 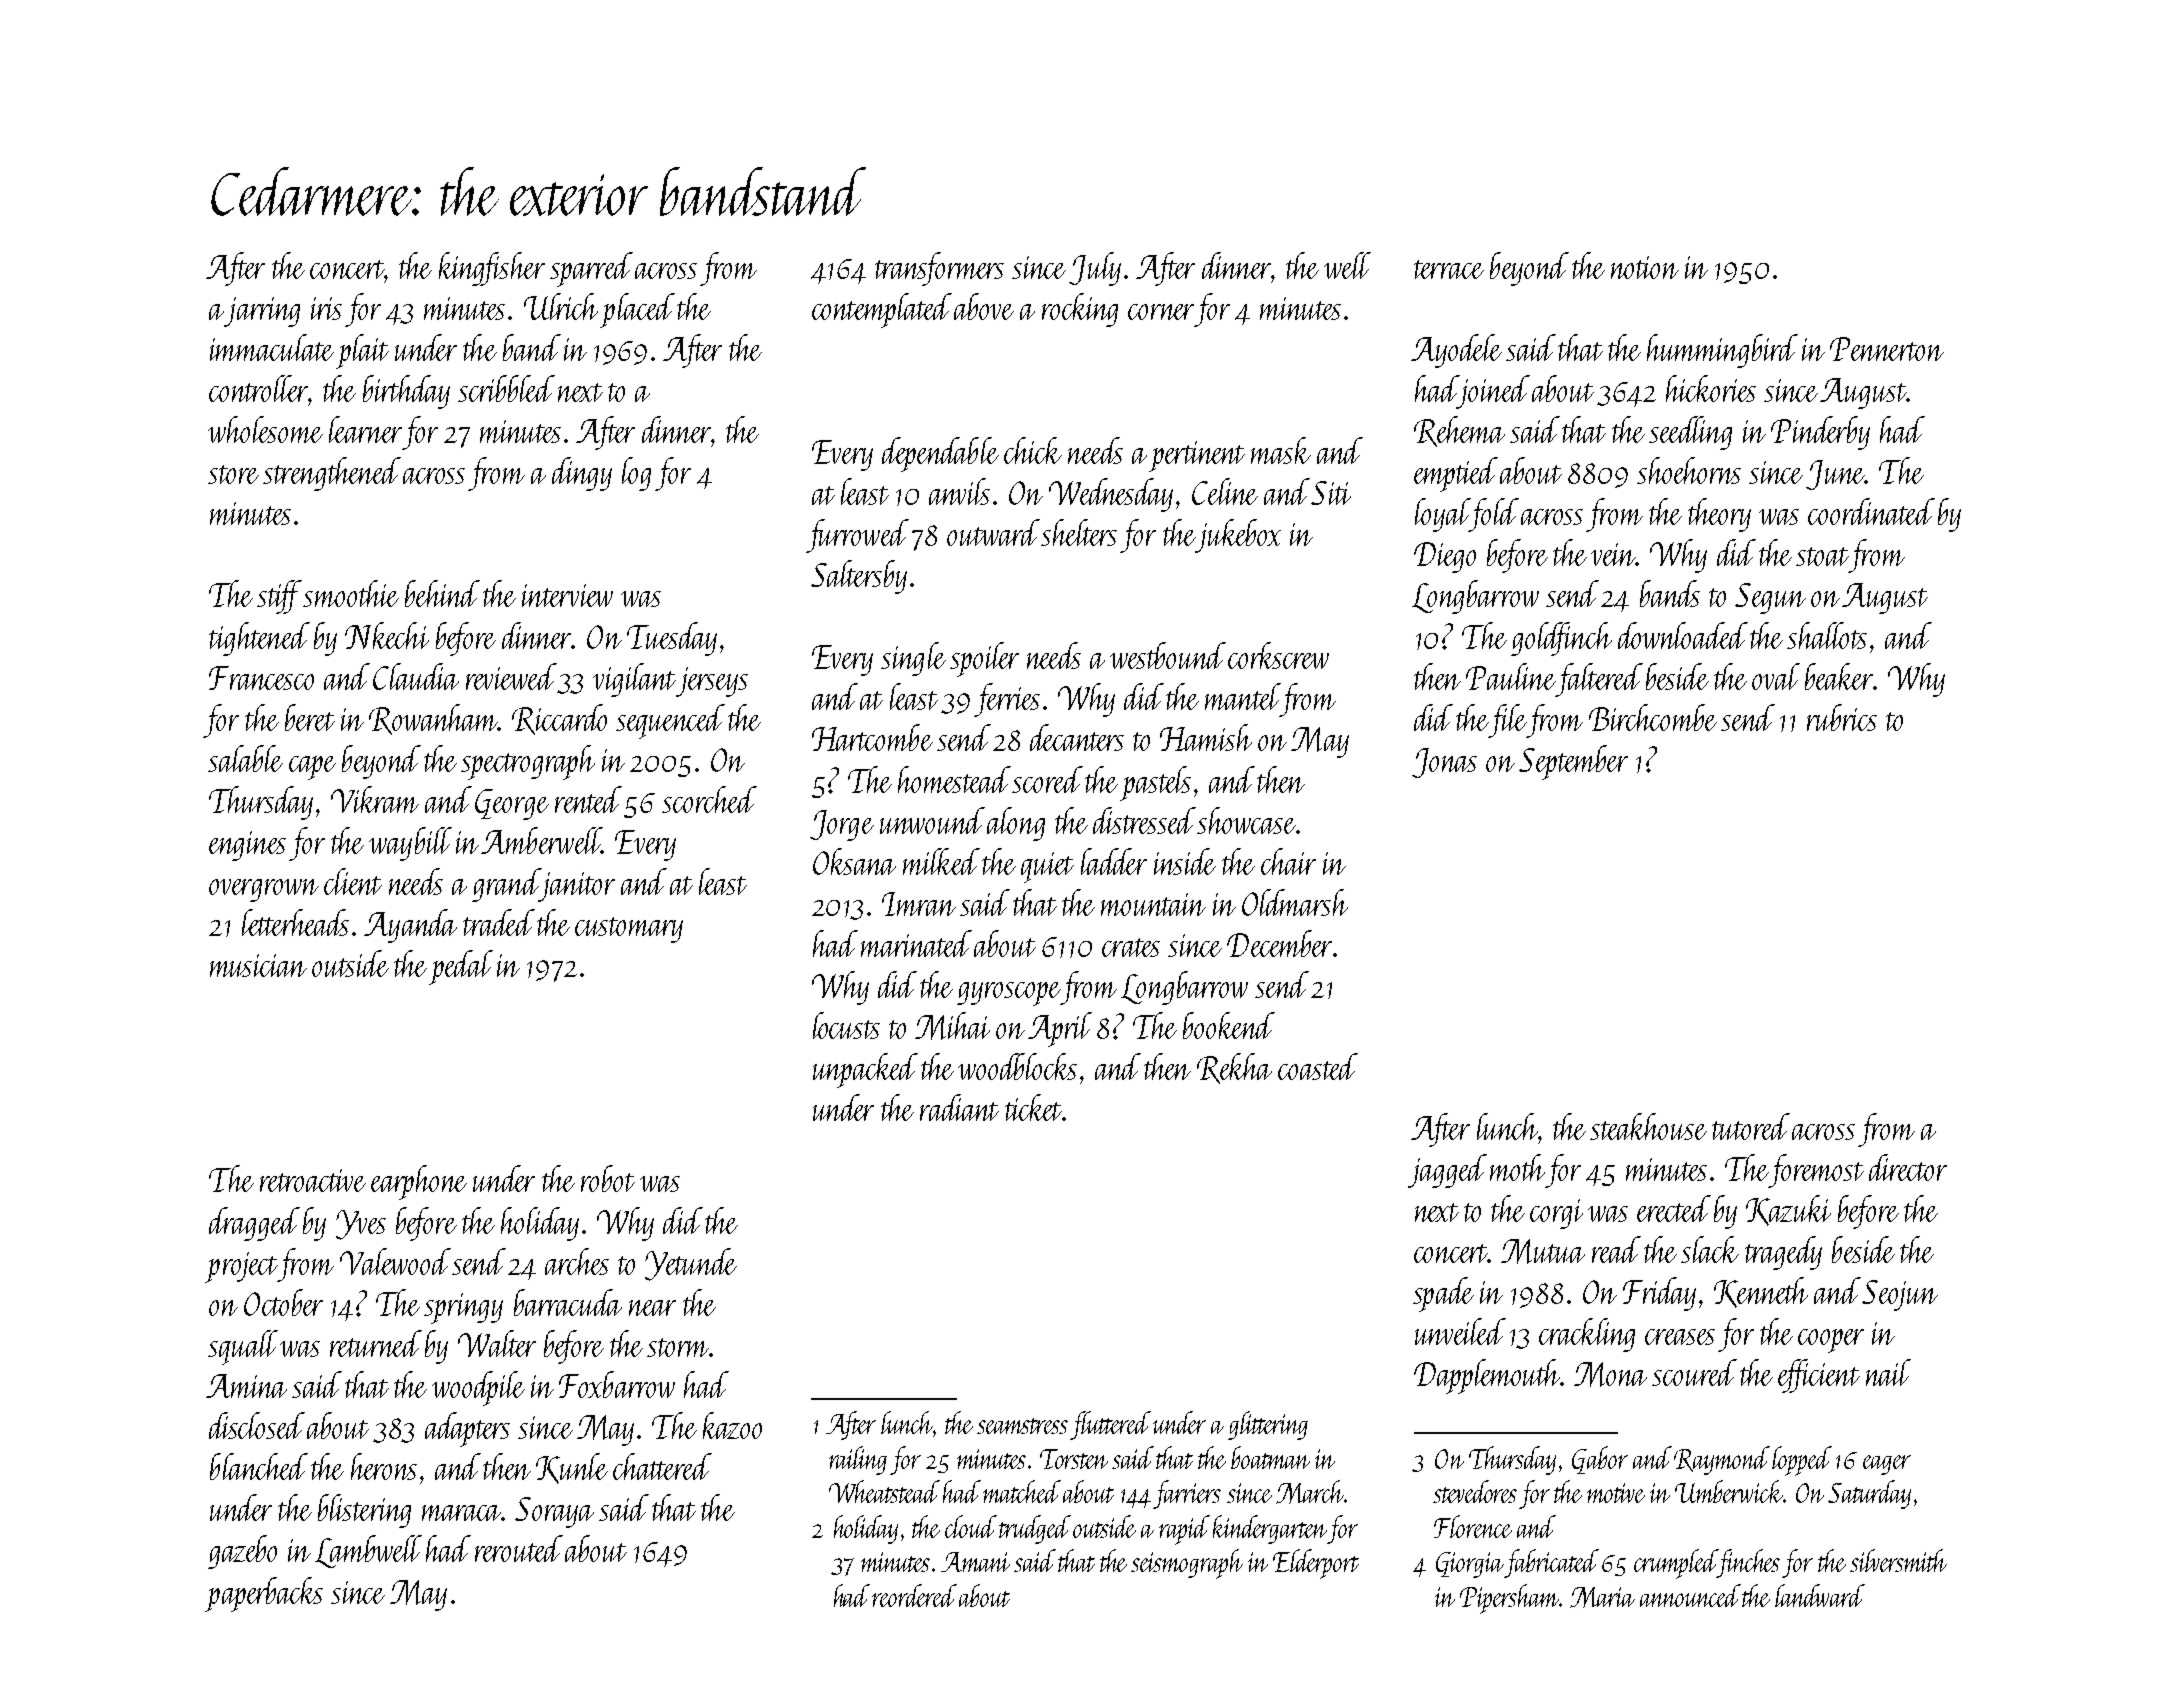 I want to click on notion, so click(x=1645, y=267).
